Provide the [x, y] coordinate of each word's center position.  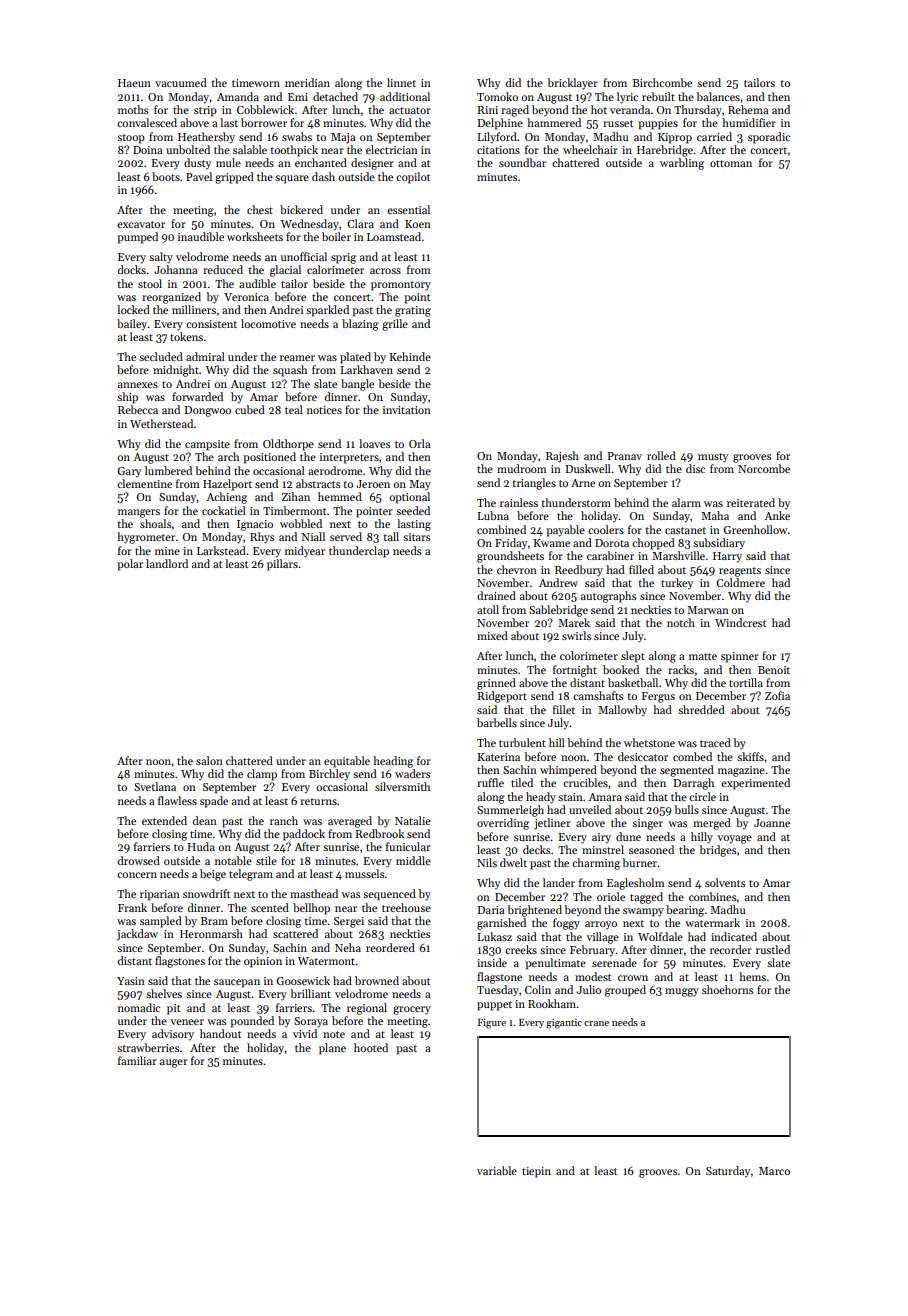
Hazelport [227, 485]
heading [393, 762]
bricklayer [572, 84]
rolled [661, 455]
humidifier [749, 122]
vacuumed [181, 82]
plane [332, 1049]
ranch [284, 820]
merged [712, 824]
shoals [156, 523]
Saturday [728, 1171]
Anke [777, 515]
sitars [416, 537]
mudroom [521, 468]
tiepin [536, 1172]
